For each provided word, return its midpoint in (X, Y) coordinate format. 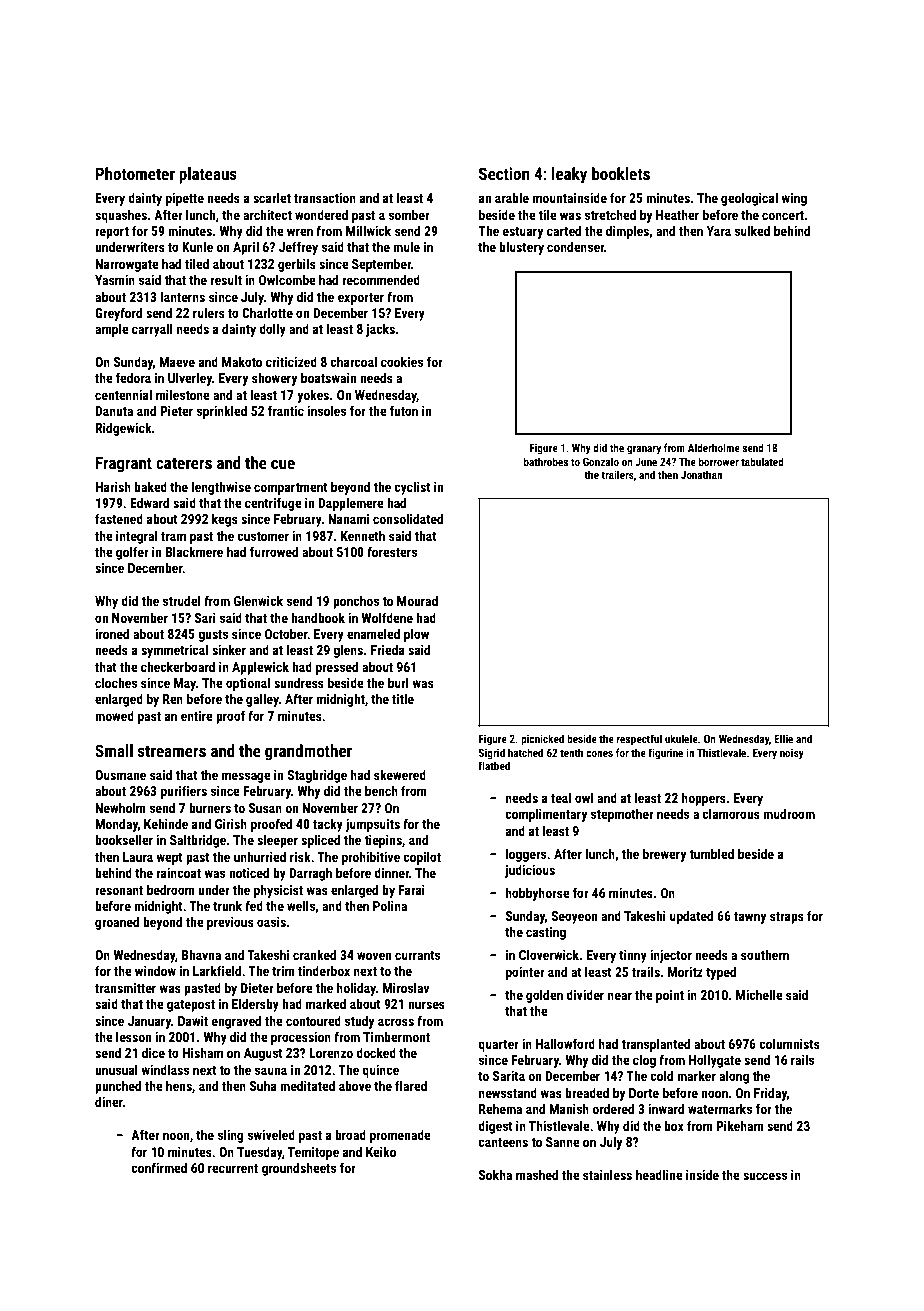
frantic (286, 410)
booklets (621, 173)
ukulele (681, 738)
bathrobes (546, 461)
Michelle (759, 994)
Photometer (135, 173)
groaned (117, 923)
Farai (411, 890)
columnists (789, 1043)
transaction (325, 198)
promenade (400, 1136)
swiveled (271, 1134)
